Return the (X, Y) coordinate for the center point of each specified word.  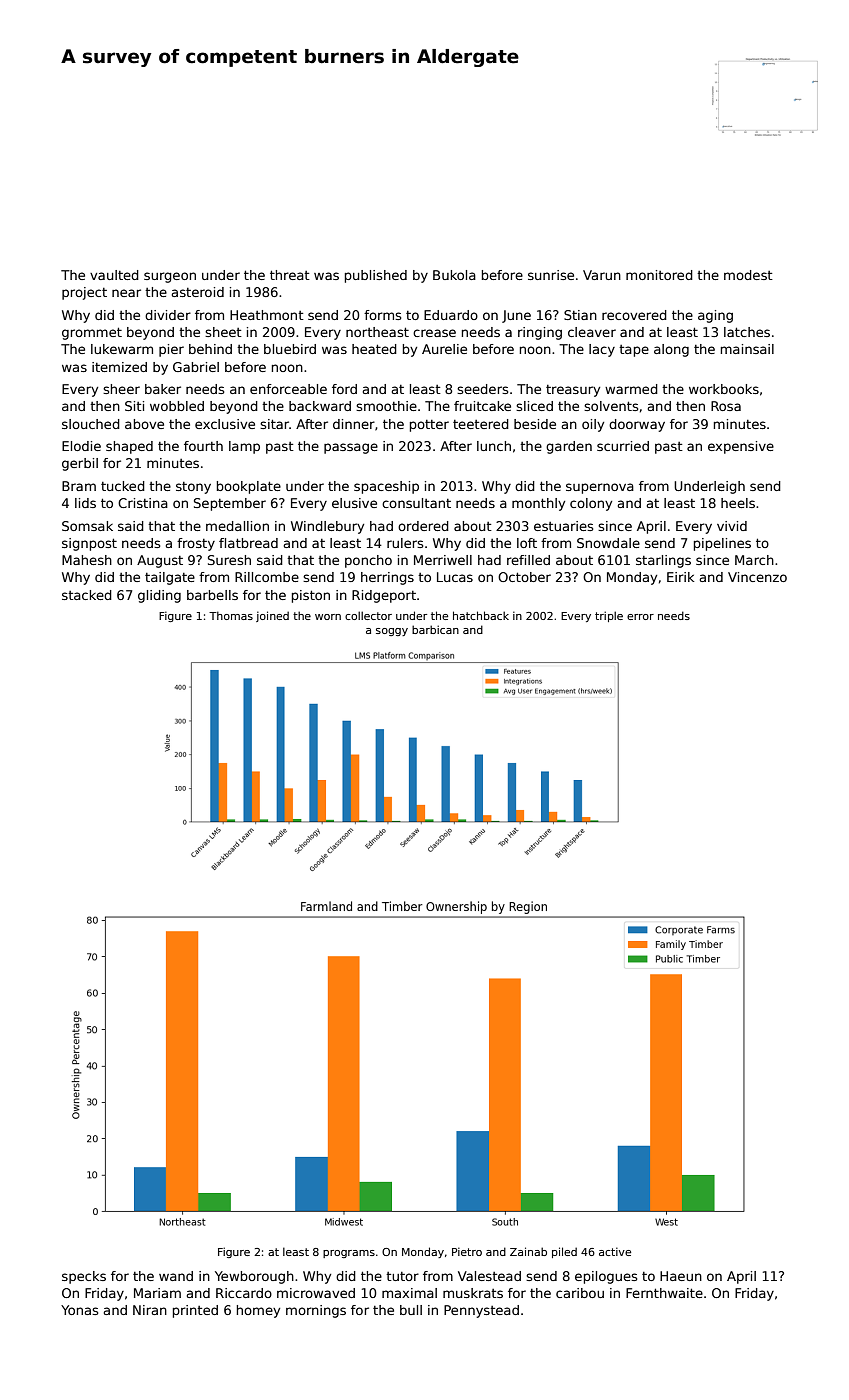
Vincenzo (757, 577)
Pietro (467, 1251)
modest (748, 275)
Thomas (231, 615)
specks (84, 1277)
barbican (435, 629)
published (376, 276)
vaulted (114, 275)
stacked (87, 595)
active (615, 1251)
